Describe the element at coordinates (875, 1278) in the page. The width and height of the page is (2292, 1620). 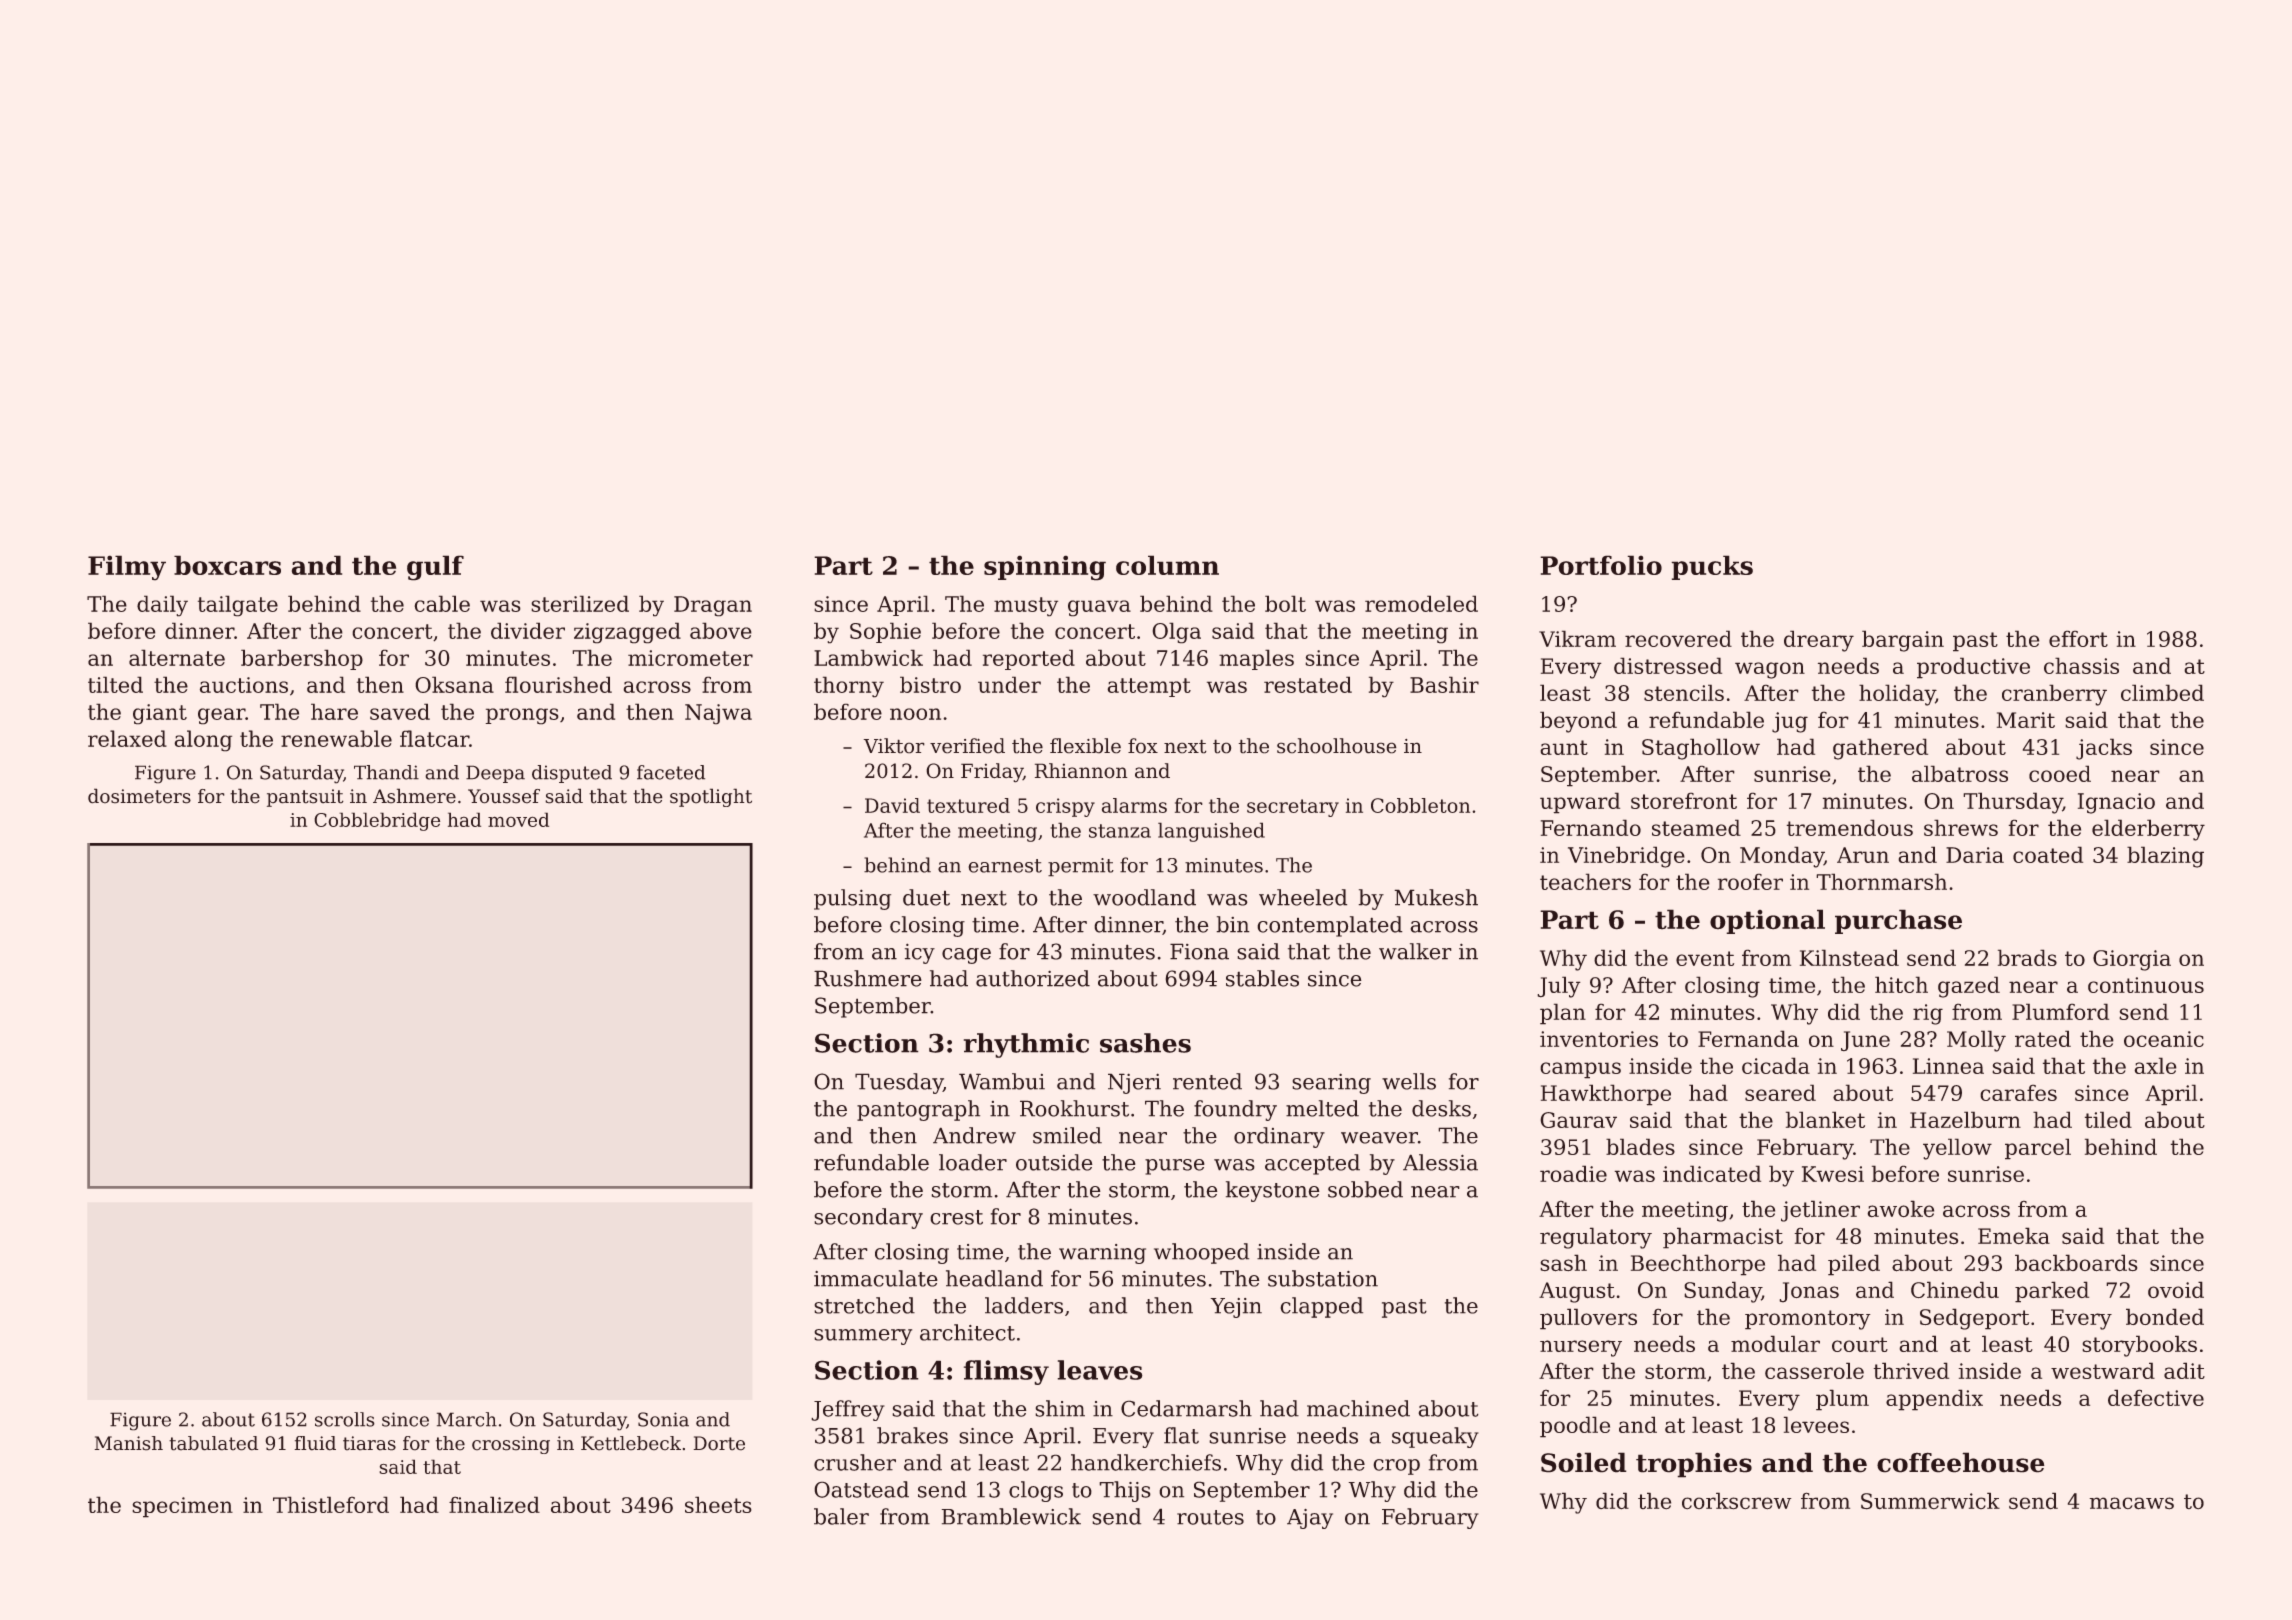
I see `immaculate` at that location.
